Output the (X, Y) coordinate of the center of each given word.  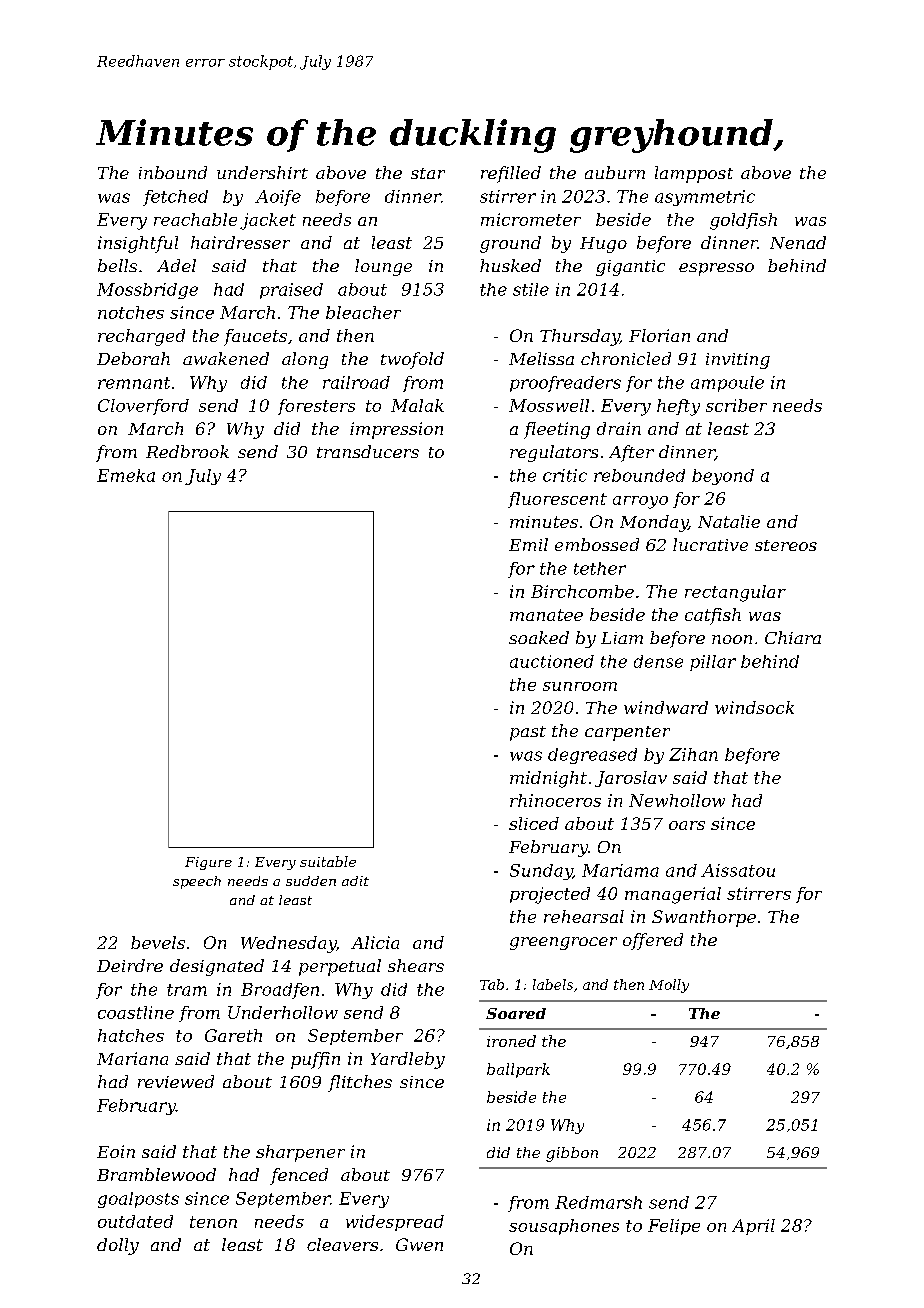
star (428, 173)
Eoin (116, 1151)
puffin (315, 1060)
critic (565, 475)
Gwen (419, 1244)
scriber (736, 405)
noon (732, 639)
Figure (208, 863)
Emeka (126, 475)
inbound (173, 172)
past (528, 733)
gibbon (572, 1154)
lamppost (694, 174)
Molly (669, 986)
